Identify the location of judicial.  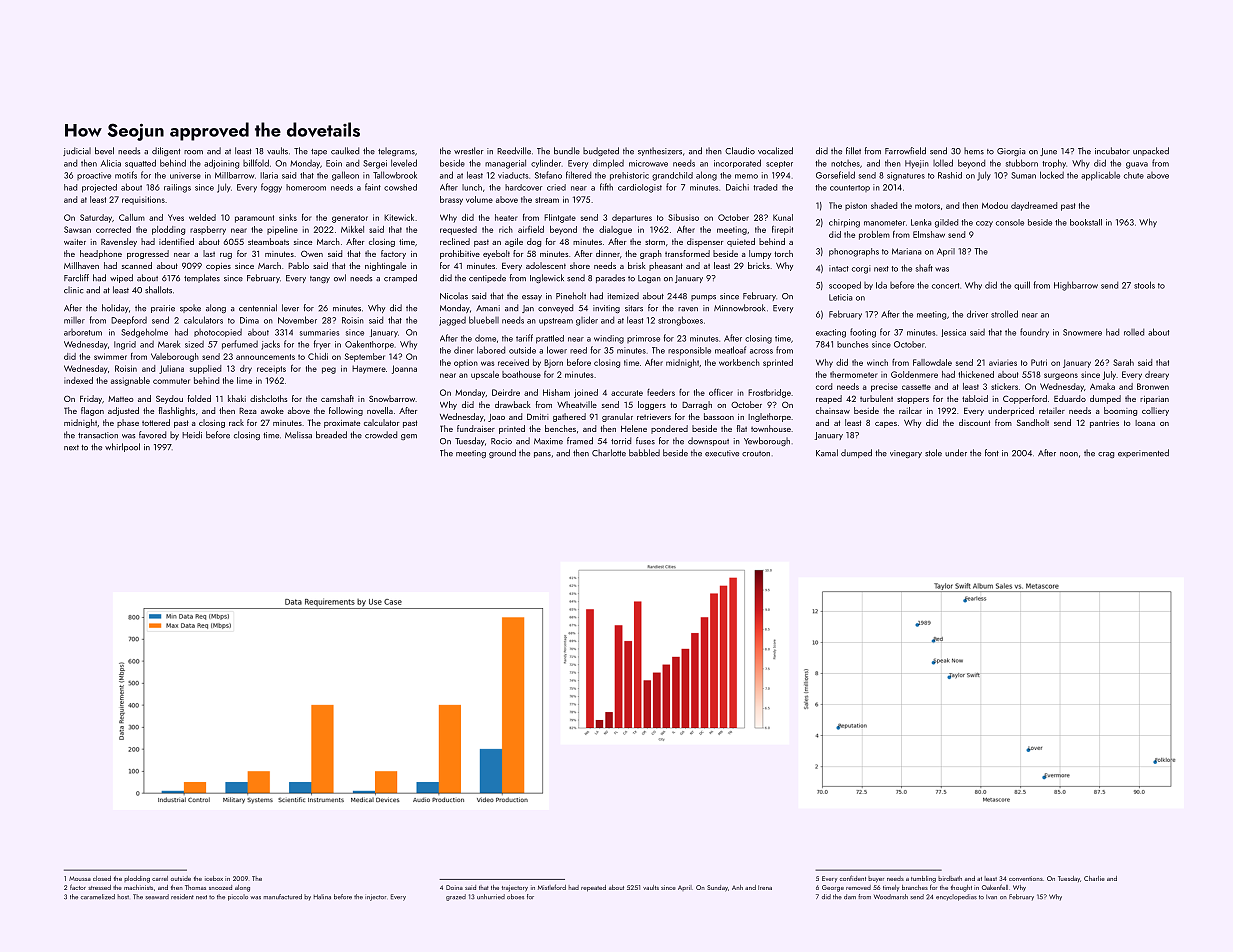
(77, 151).
